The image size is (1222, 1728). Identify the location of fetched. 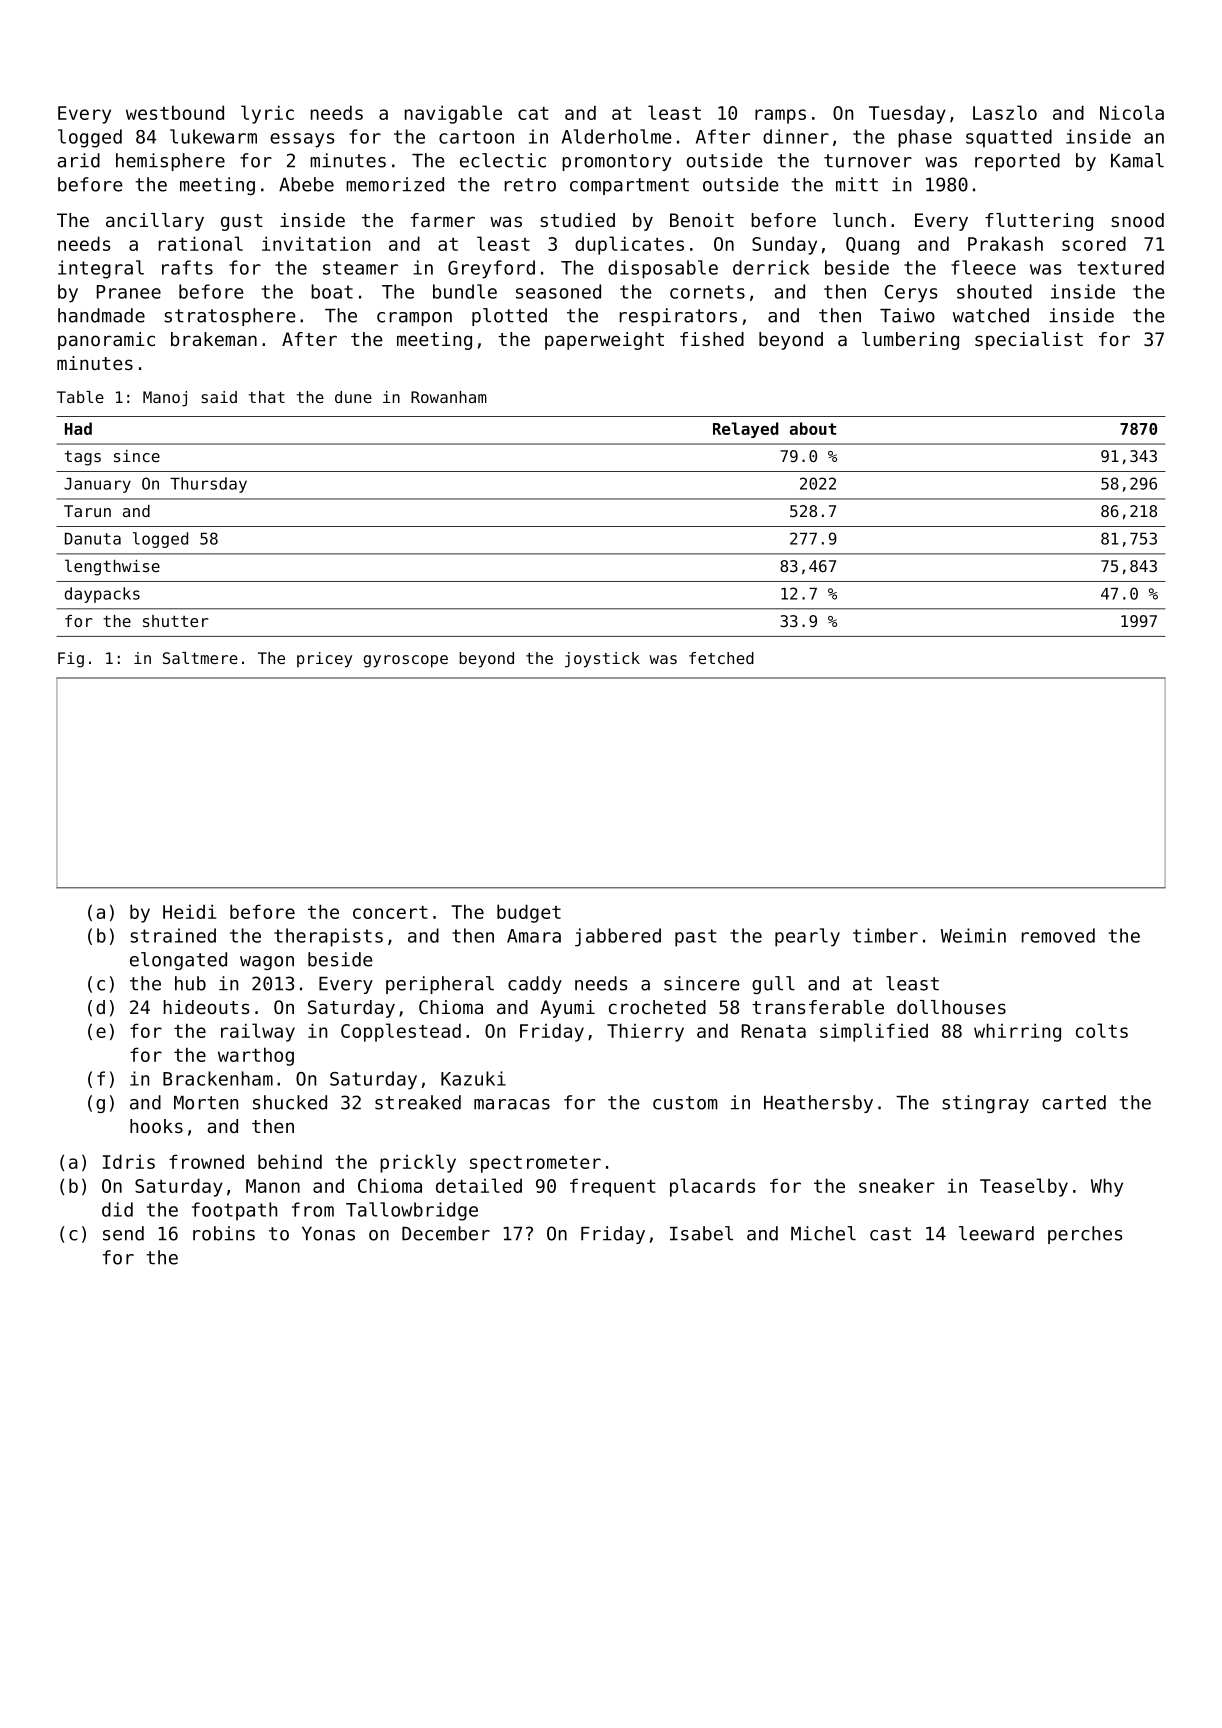
(721, 658).
